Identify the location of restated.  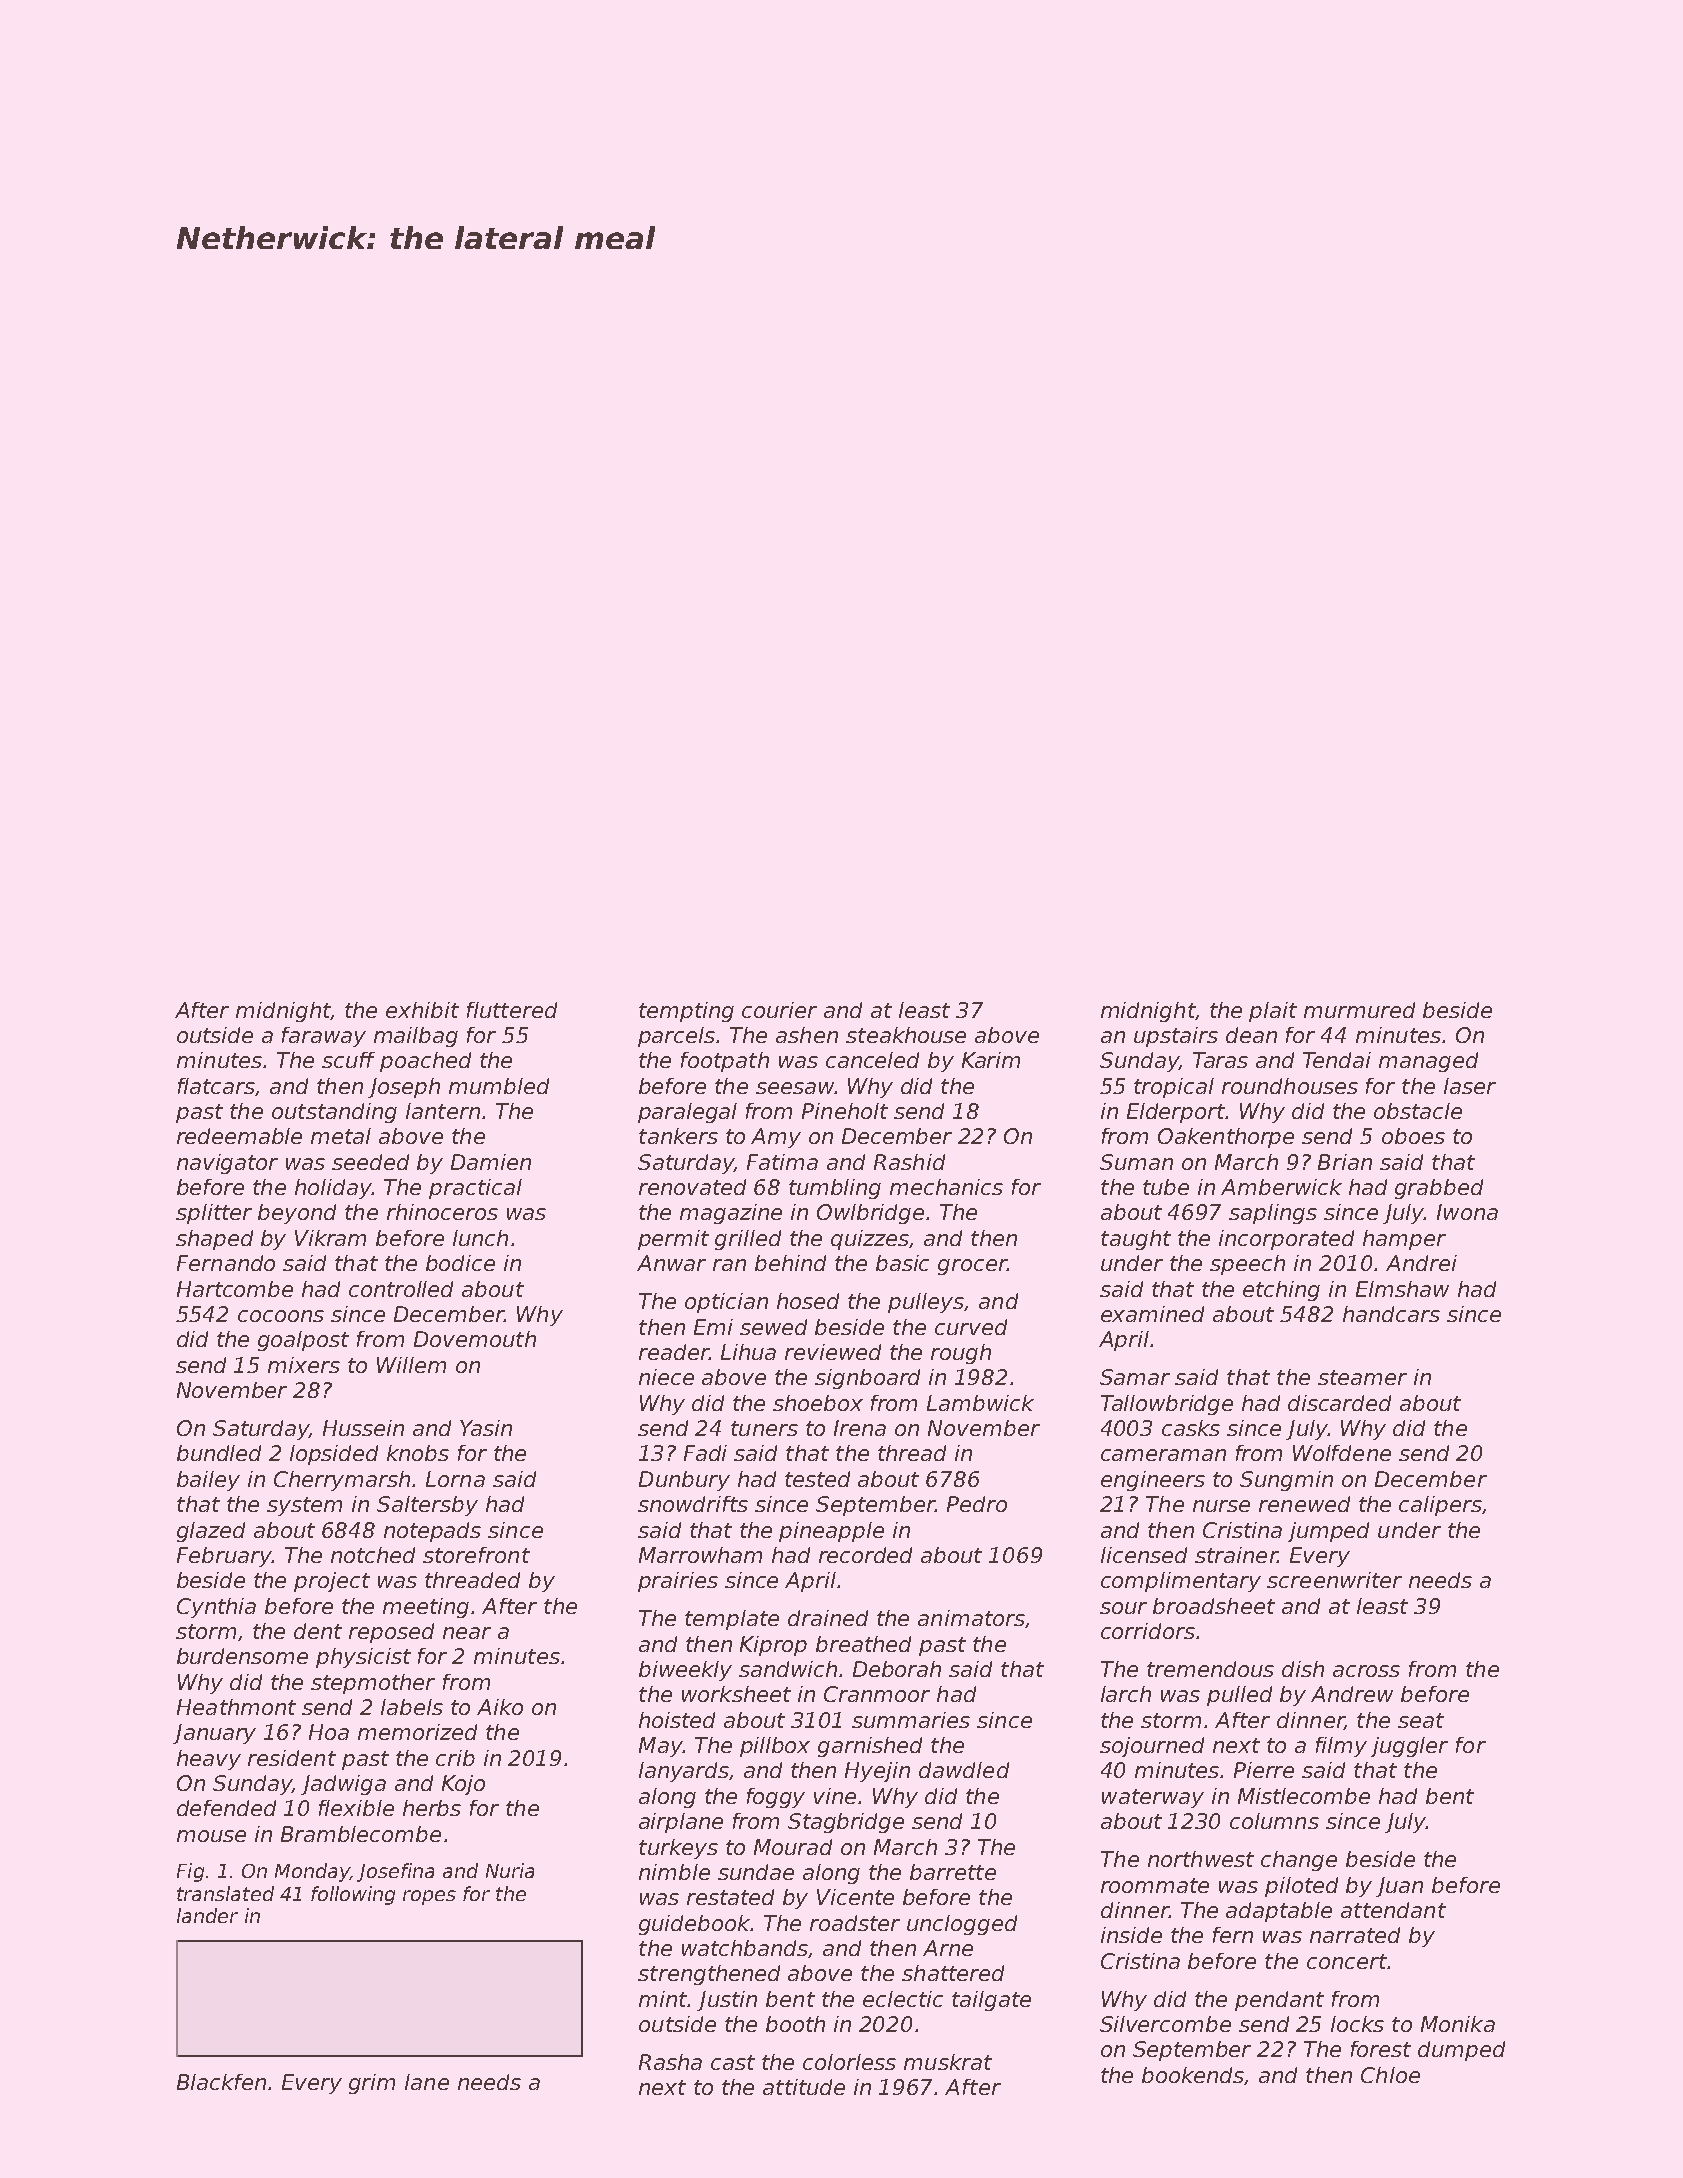
(730, 1897).
